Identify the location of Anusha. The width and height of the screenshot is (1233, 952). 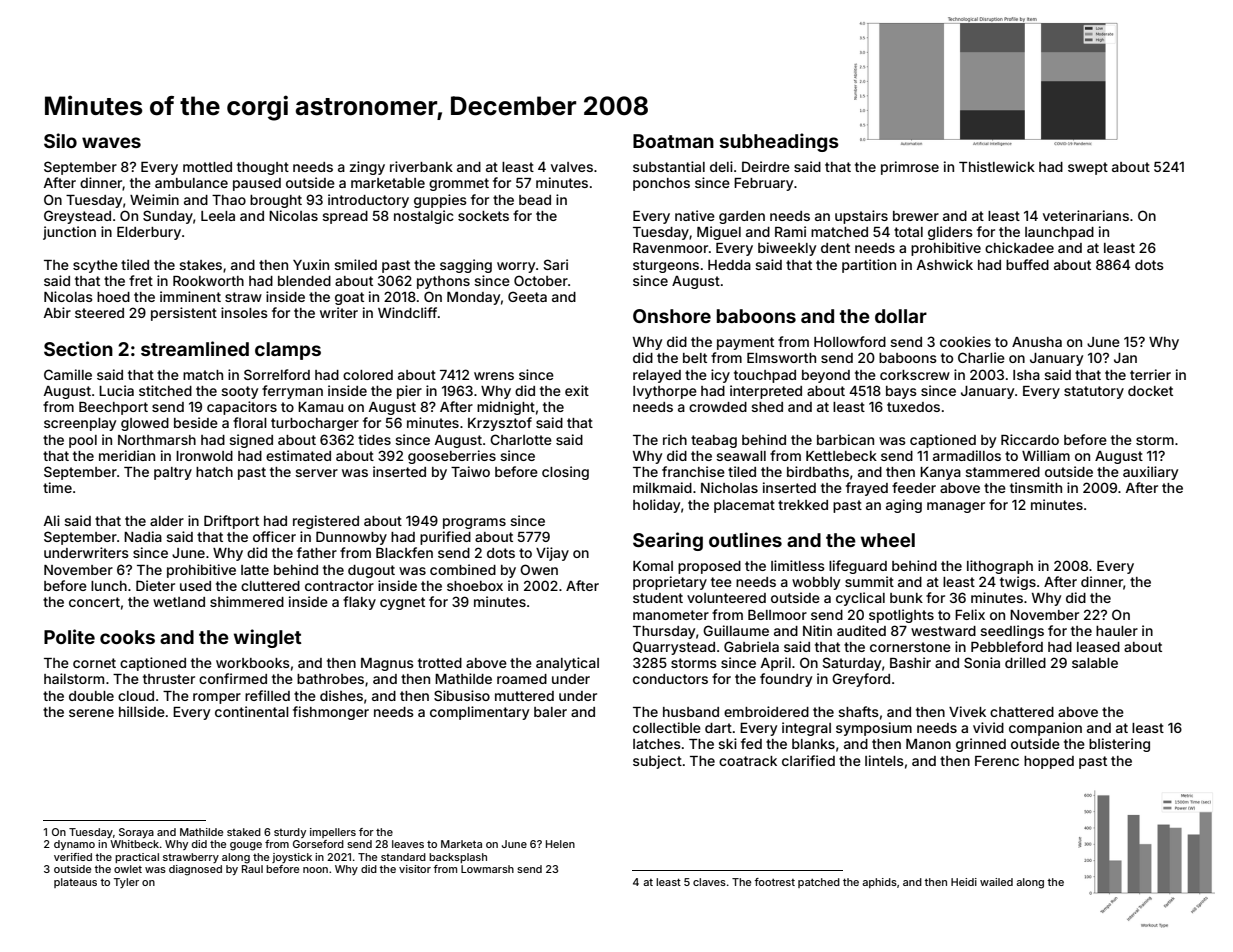
(1037, 342).
